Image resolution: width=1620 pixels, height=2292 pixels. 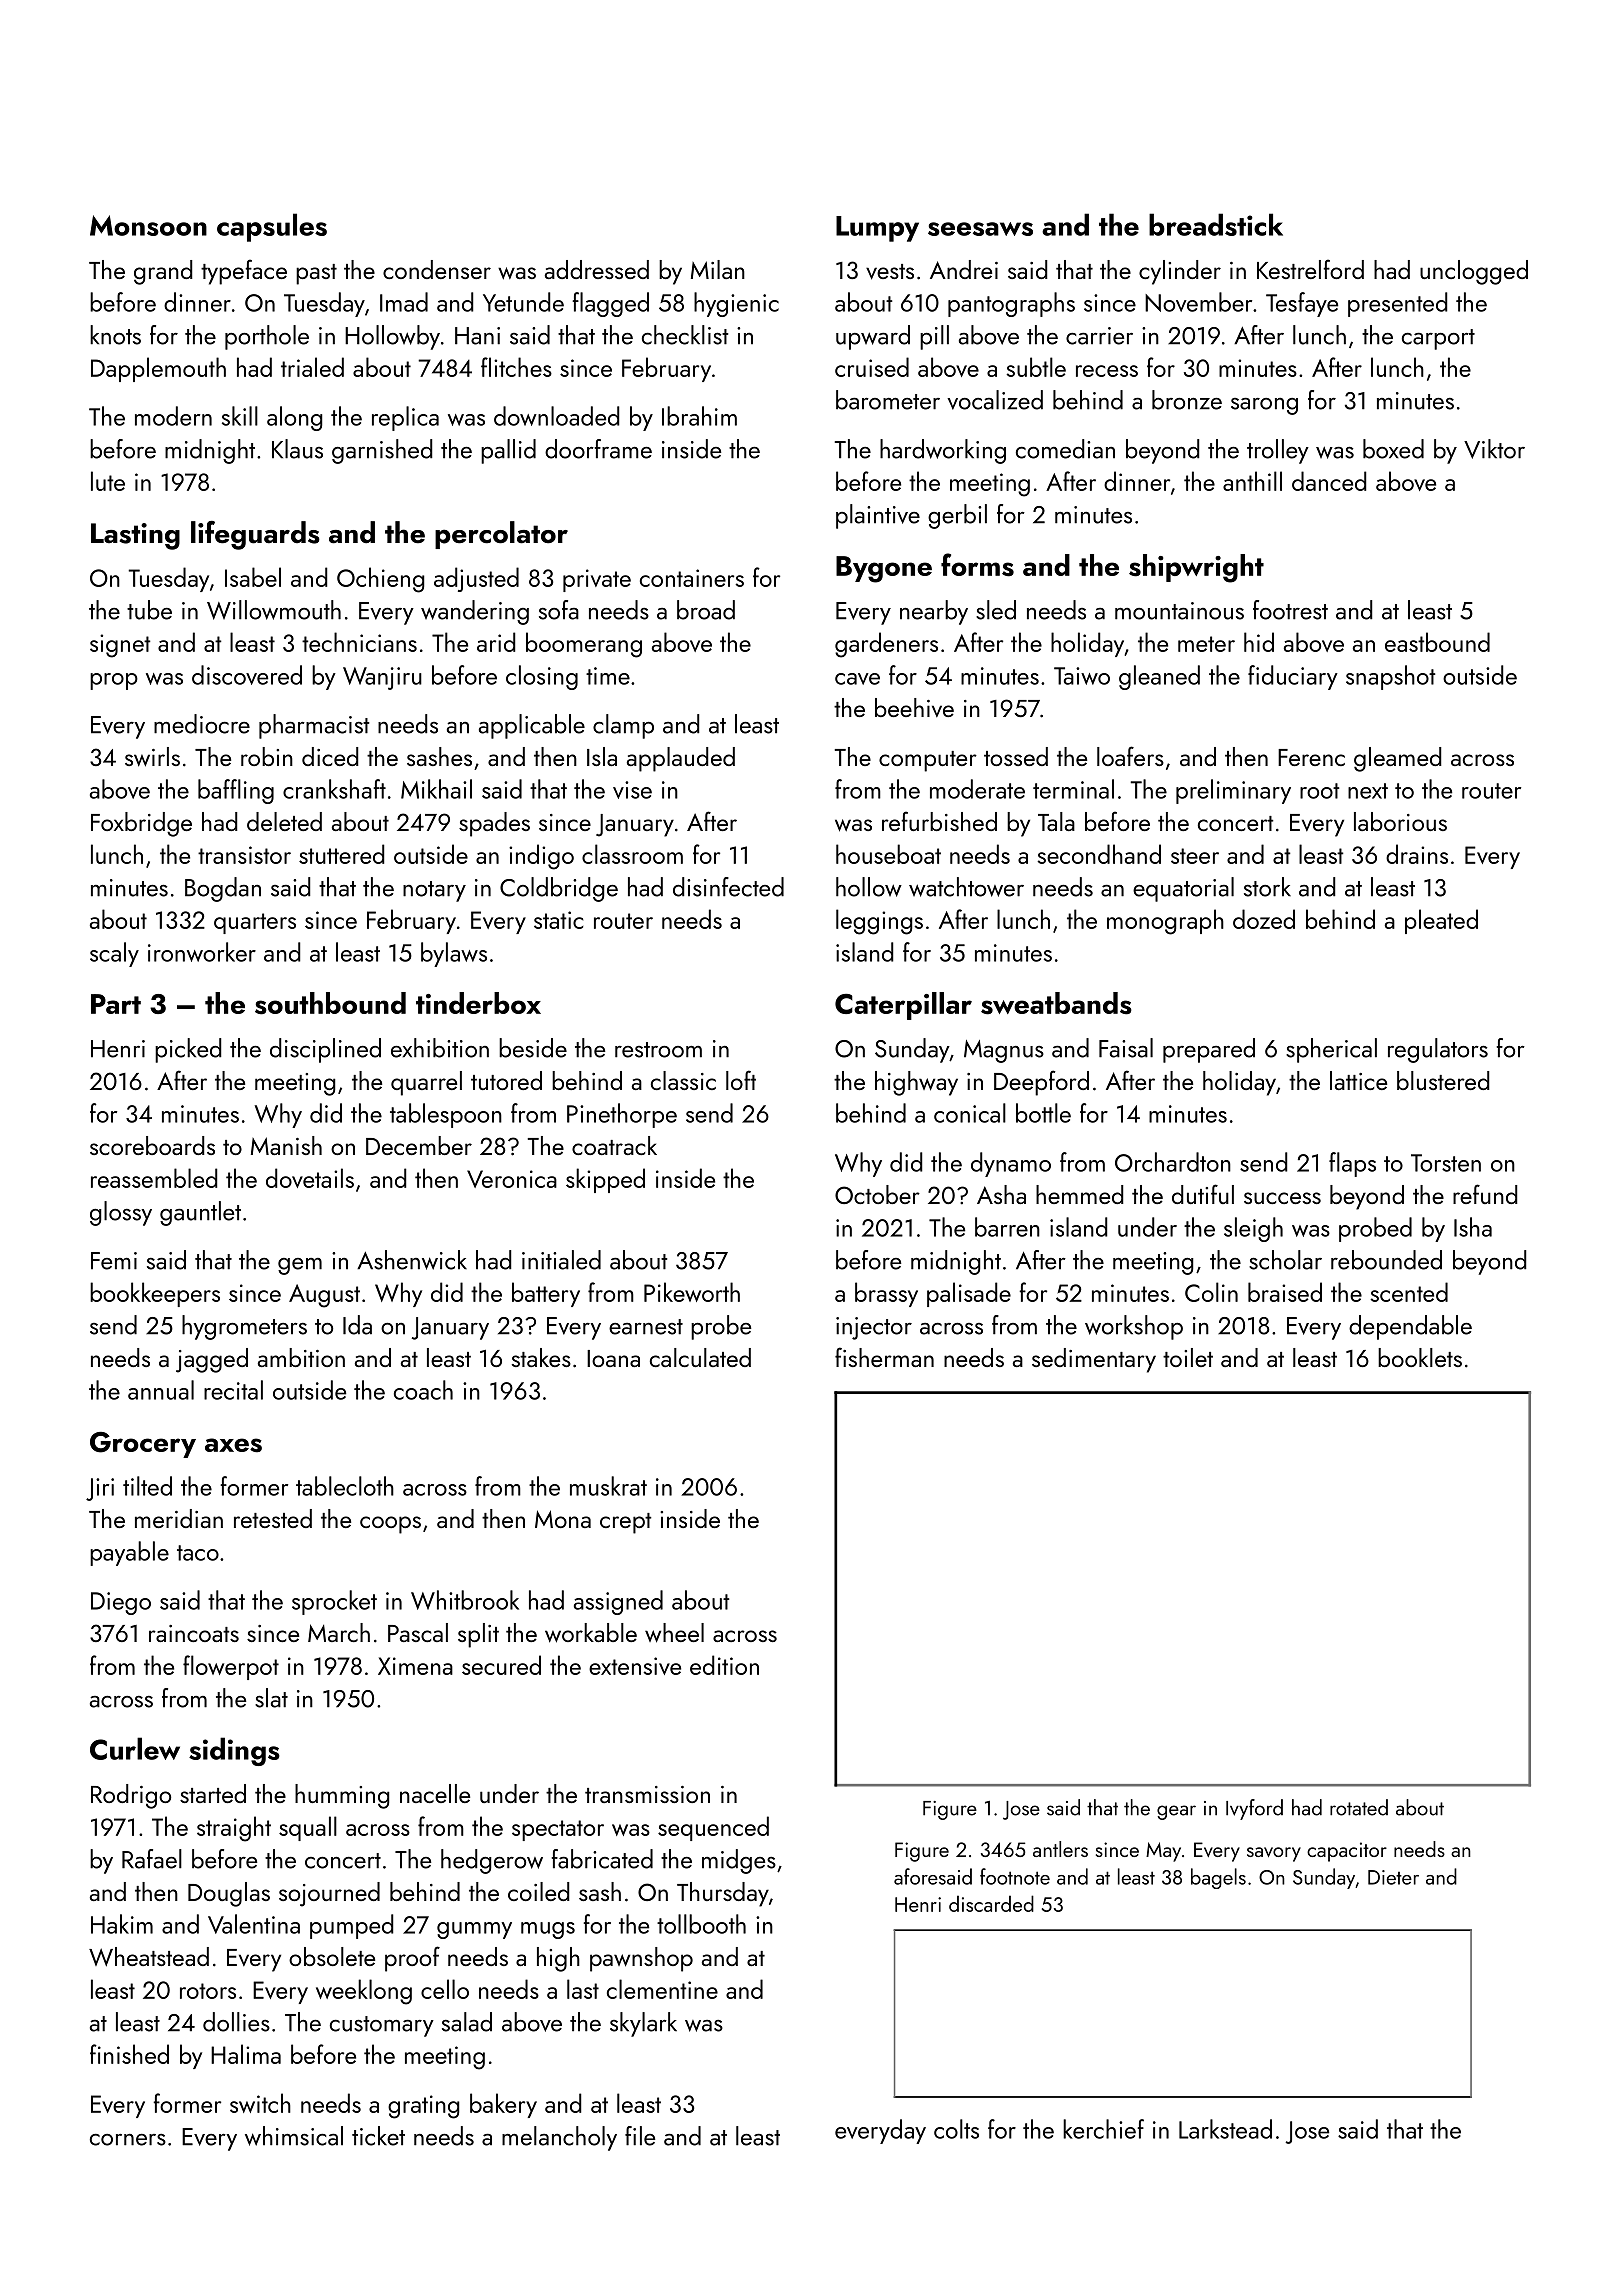 What do you see at coordinates (1179, 611) in the image?
I see `mountainous` at bounding box center [1179, 611].
